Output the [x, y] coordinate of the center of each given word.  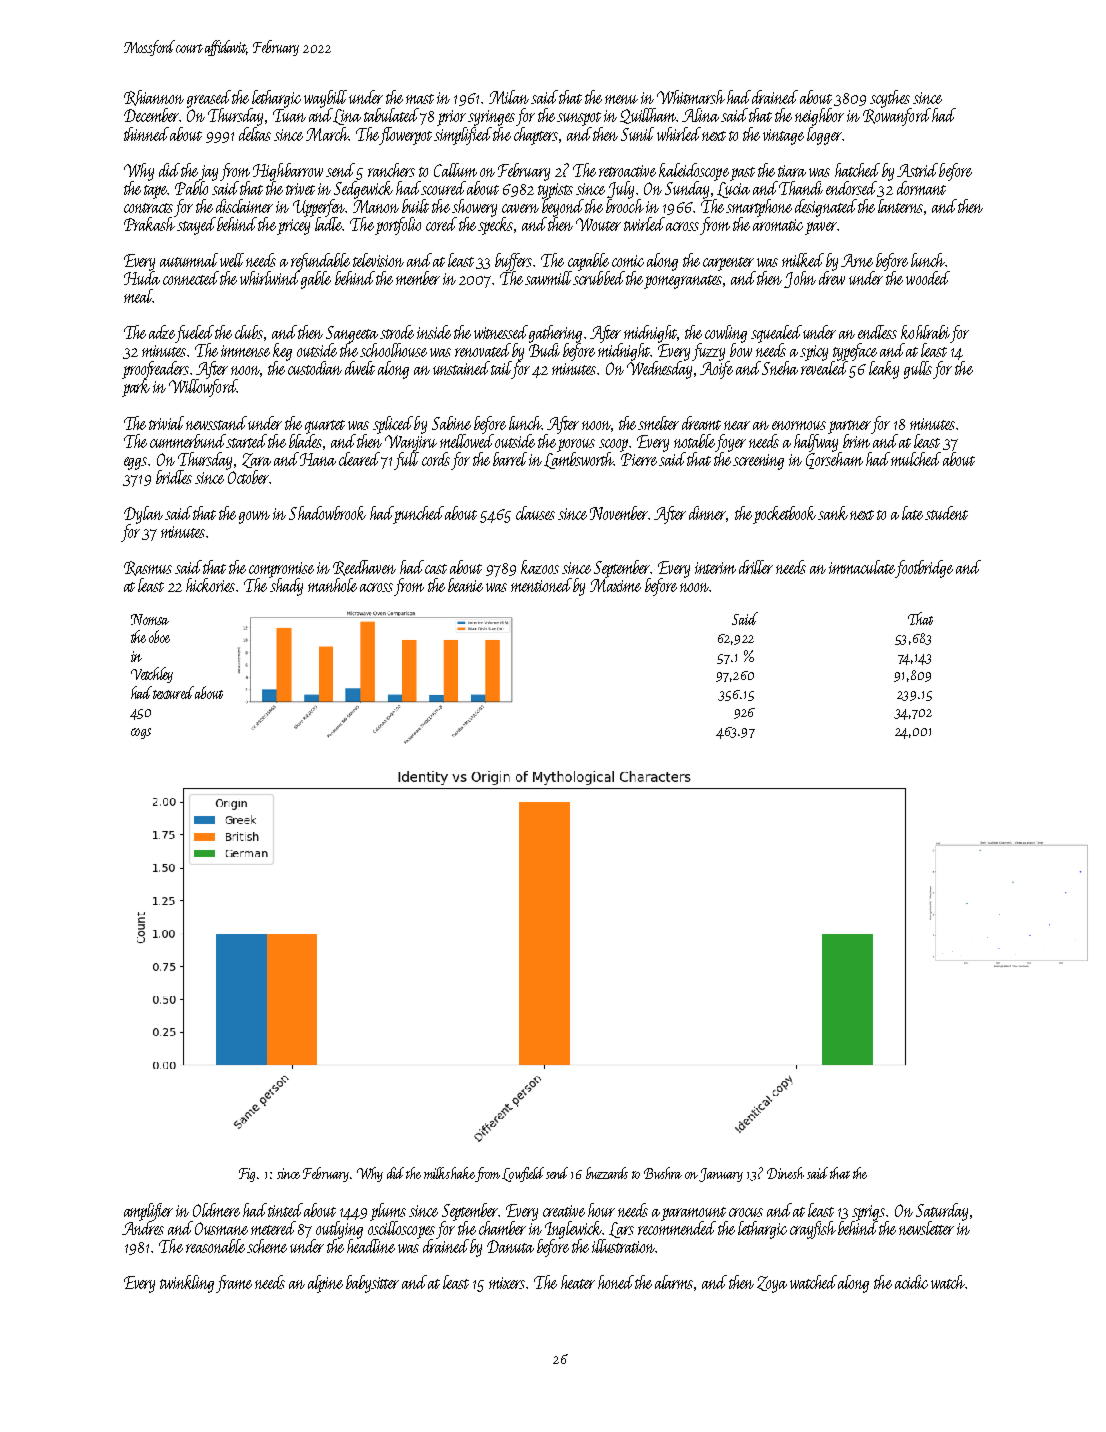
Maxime [615, 585]
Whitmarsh [691, 97]
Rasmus [148, 568]
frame [234, 1284]
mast [420, 99]
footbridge [924, 569]
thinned [146, 134]
